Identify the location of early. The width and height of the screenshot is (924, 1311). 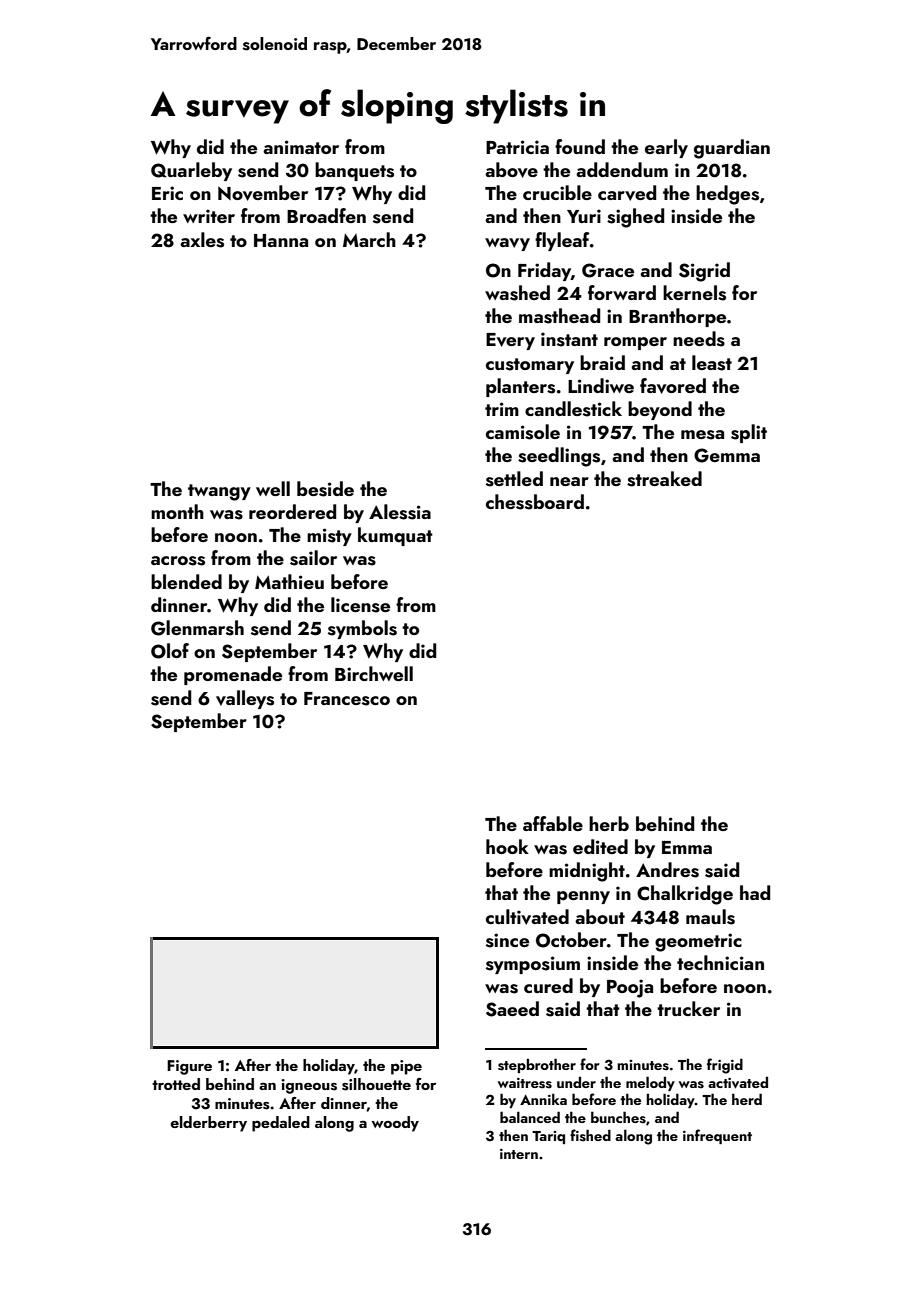
(666, 148).
